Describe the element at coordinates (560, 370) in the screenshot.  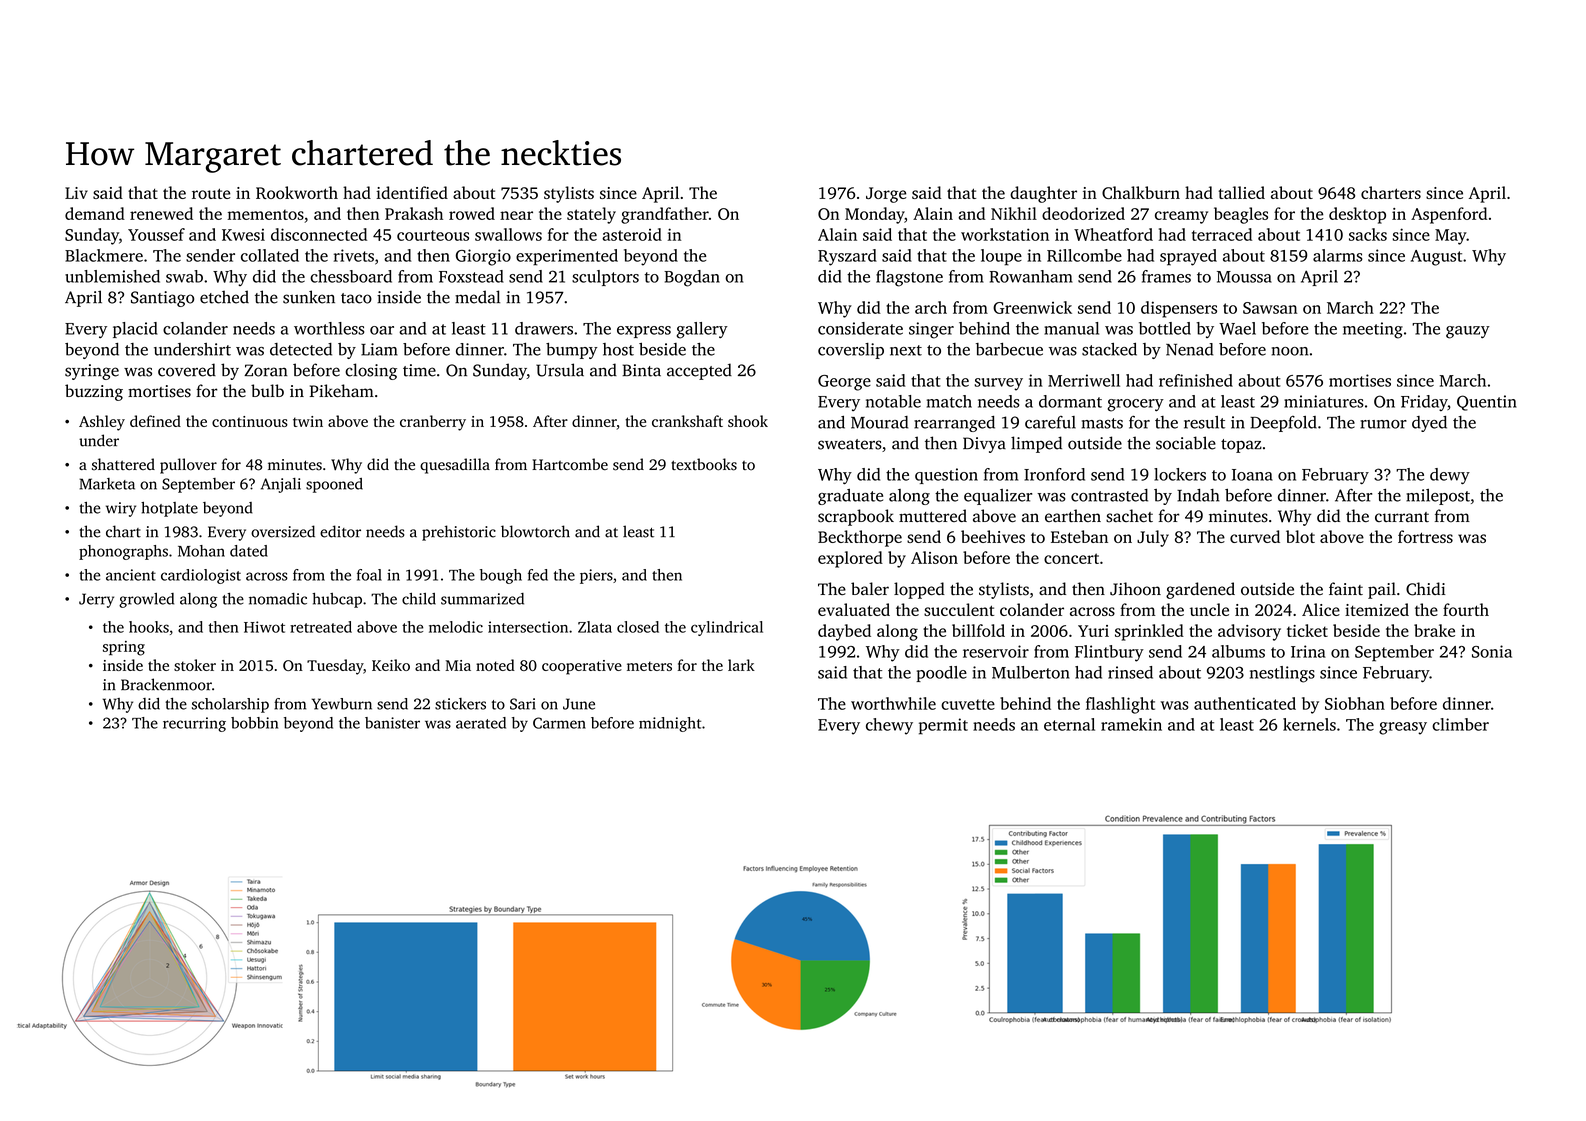
I see `Ursula` at that location.
